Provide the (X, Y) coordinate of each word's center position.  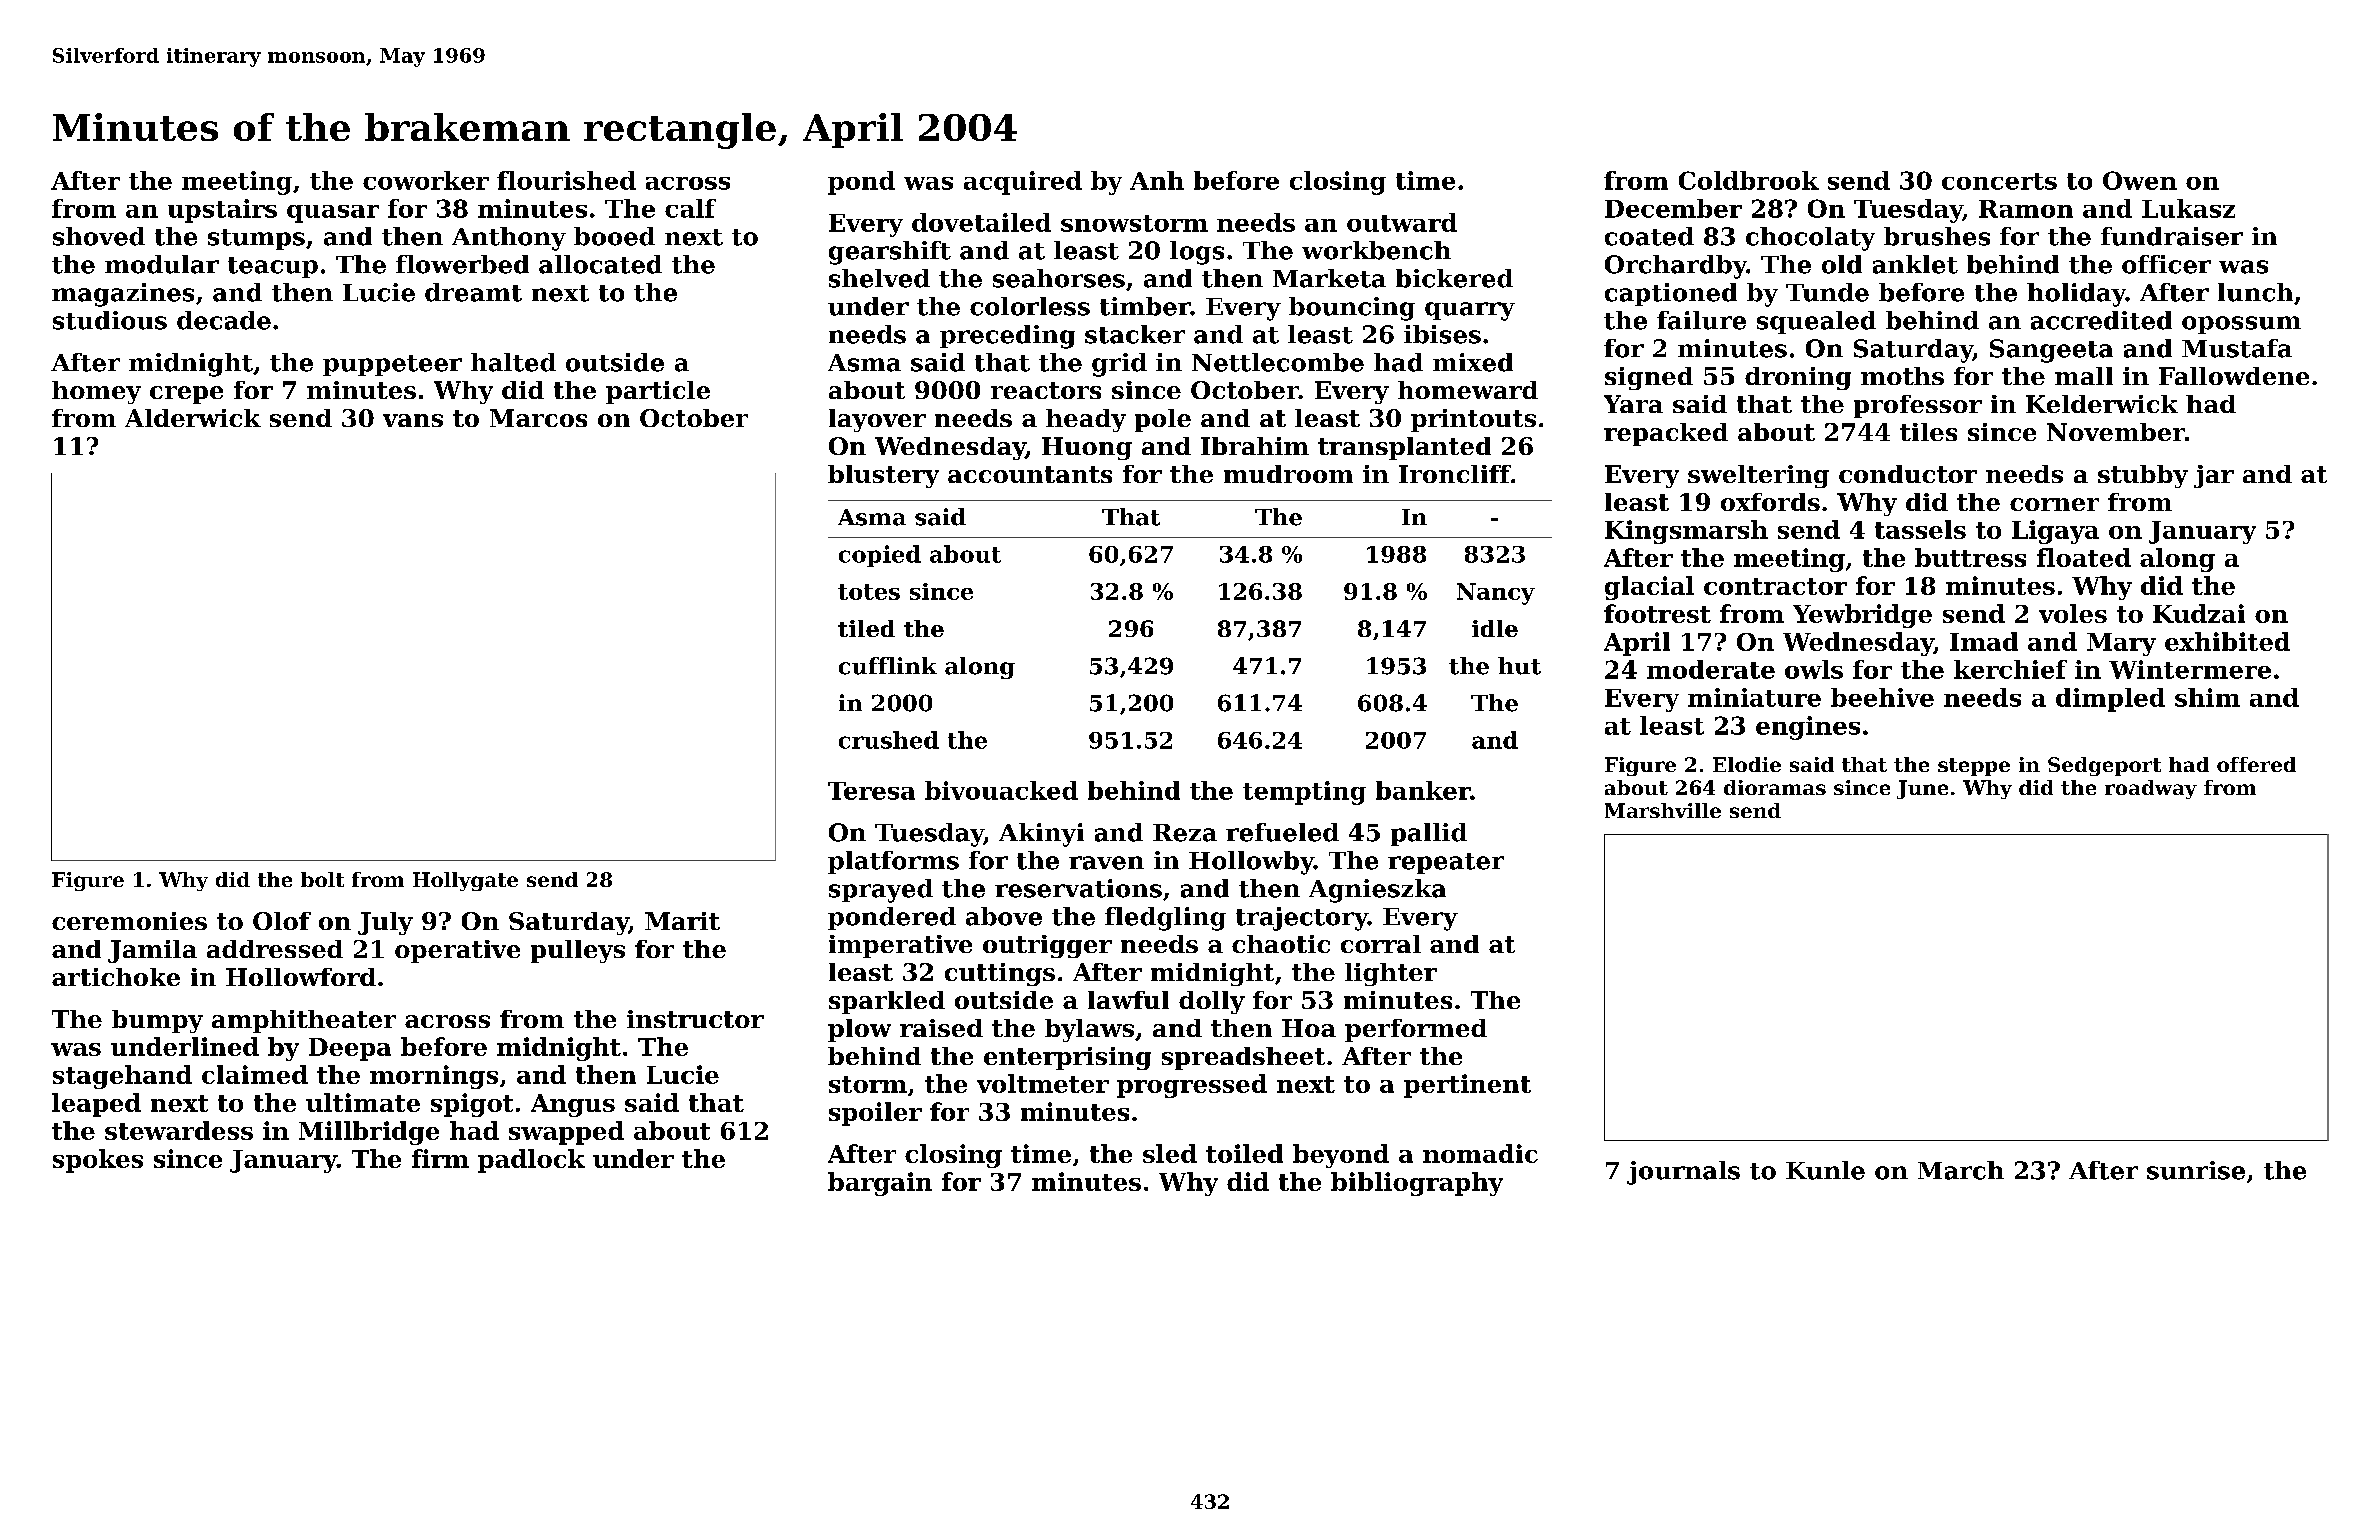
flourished (566, 180)
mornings (434, 1077)
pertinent (1467, 1086)
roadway (2151, 789)
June (1922, 789)
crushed (889, 740)
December (1673, 208)
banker (1423, 790)
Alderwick (193, 418)
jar (2214, 476)
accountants (1030, 474)
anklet (1915, 264)
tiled (866, 628)
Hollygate (465, 881)
